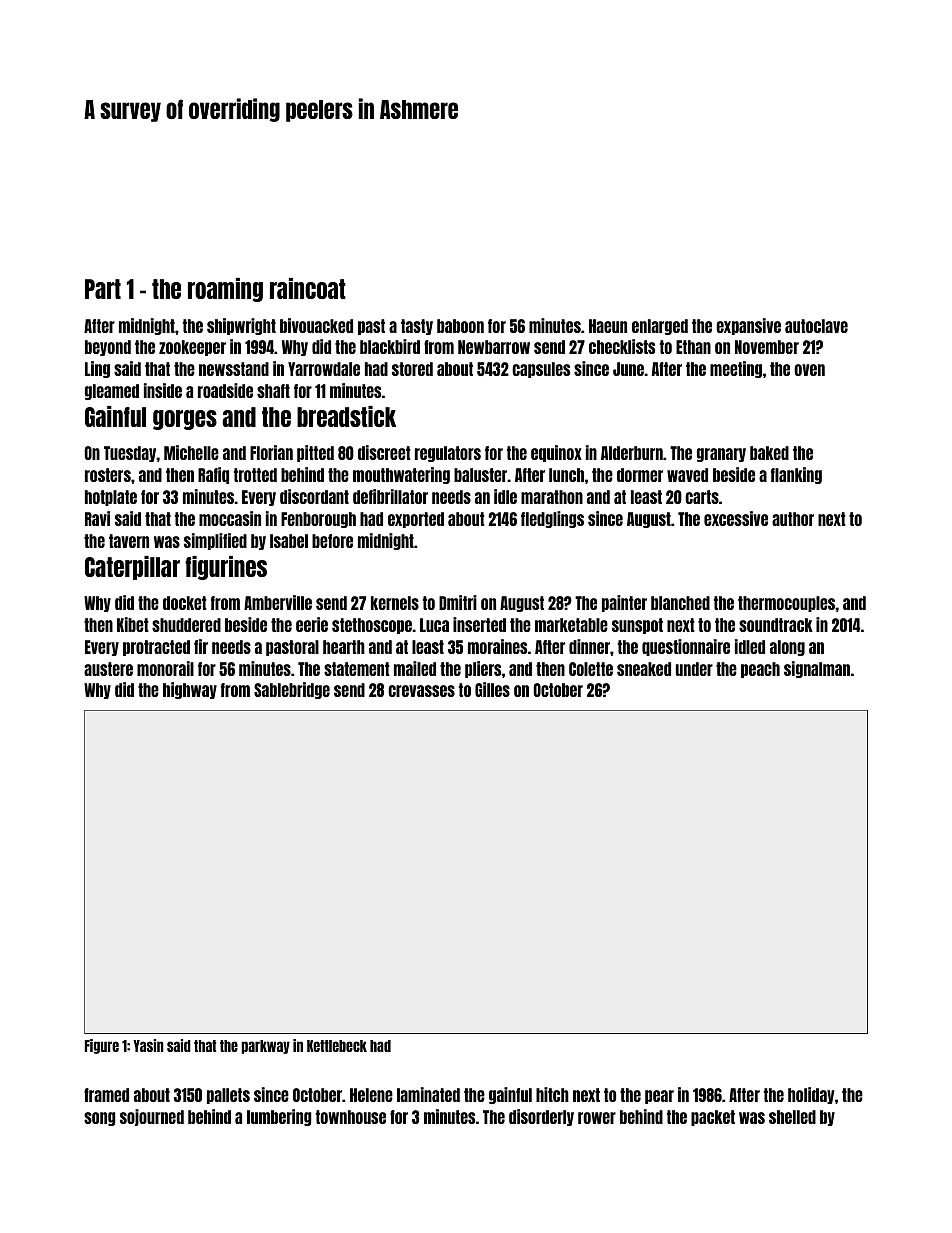  Describe the element at coordinates (337, 1046) in the image. I see `Kettlebeck` at that location.
